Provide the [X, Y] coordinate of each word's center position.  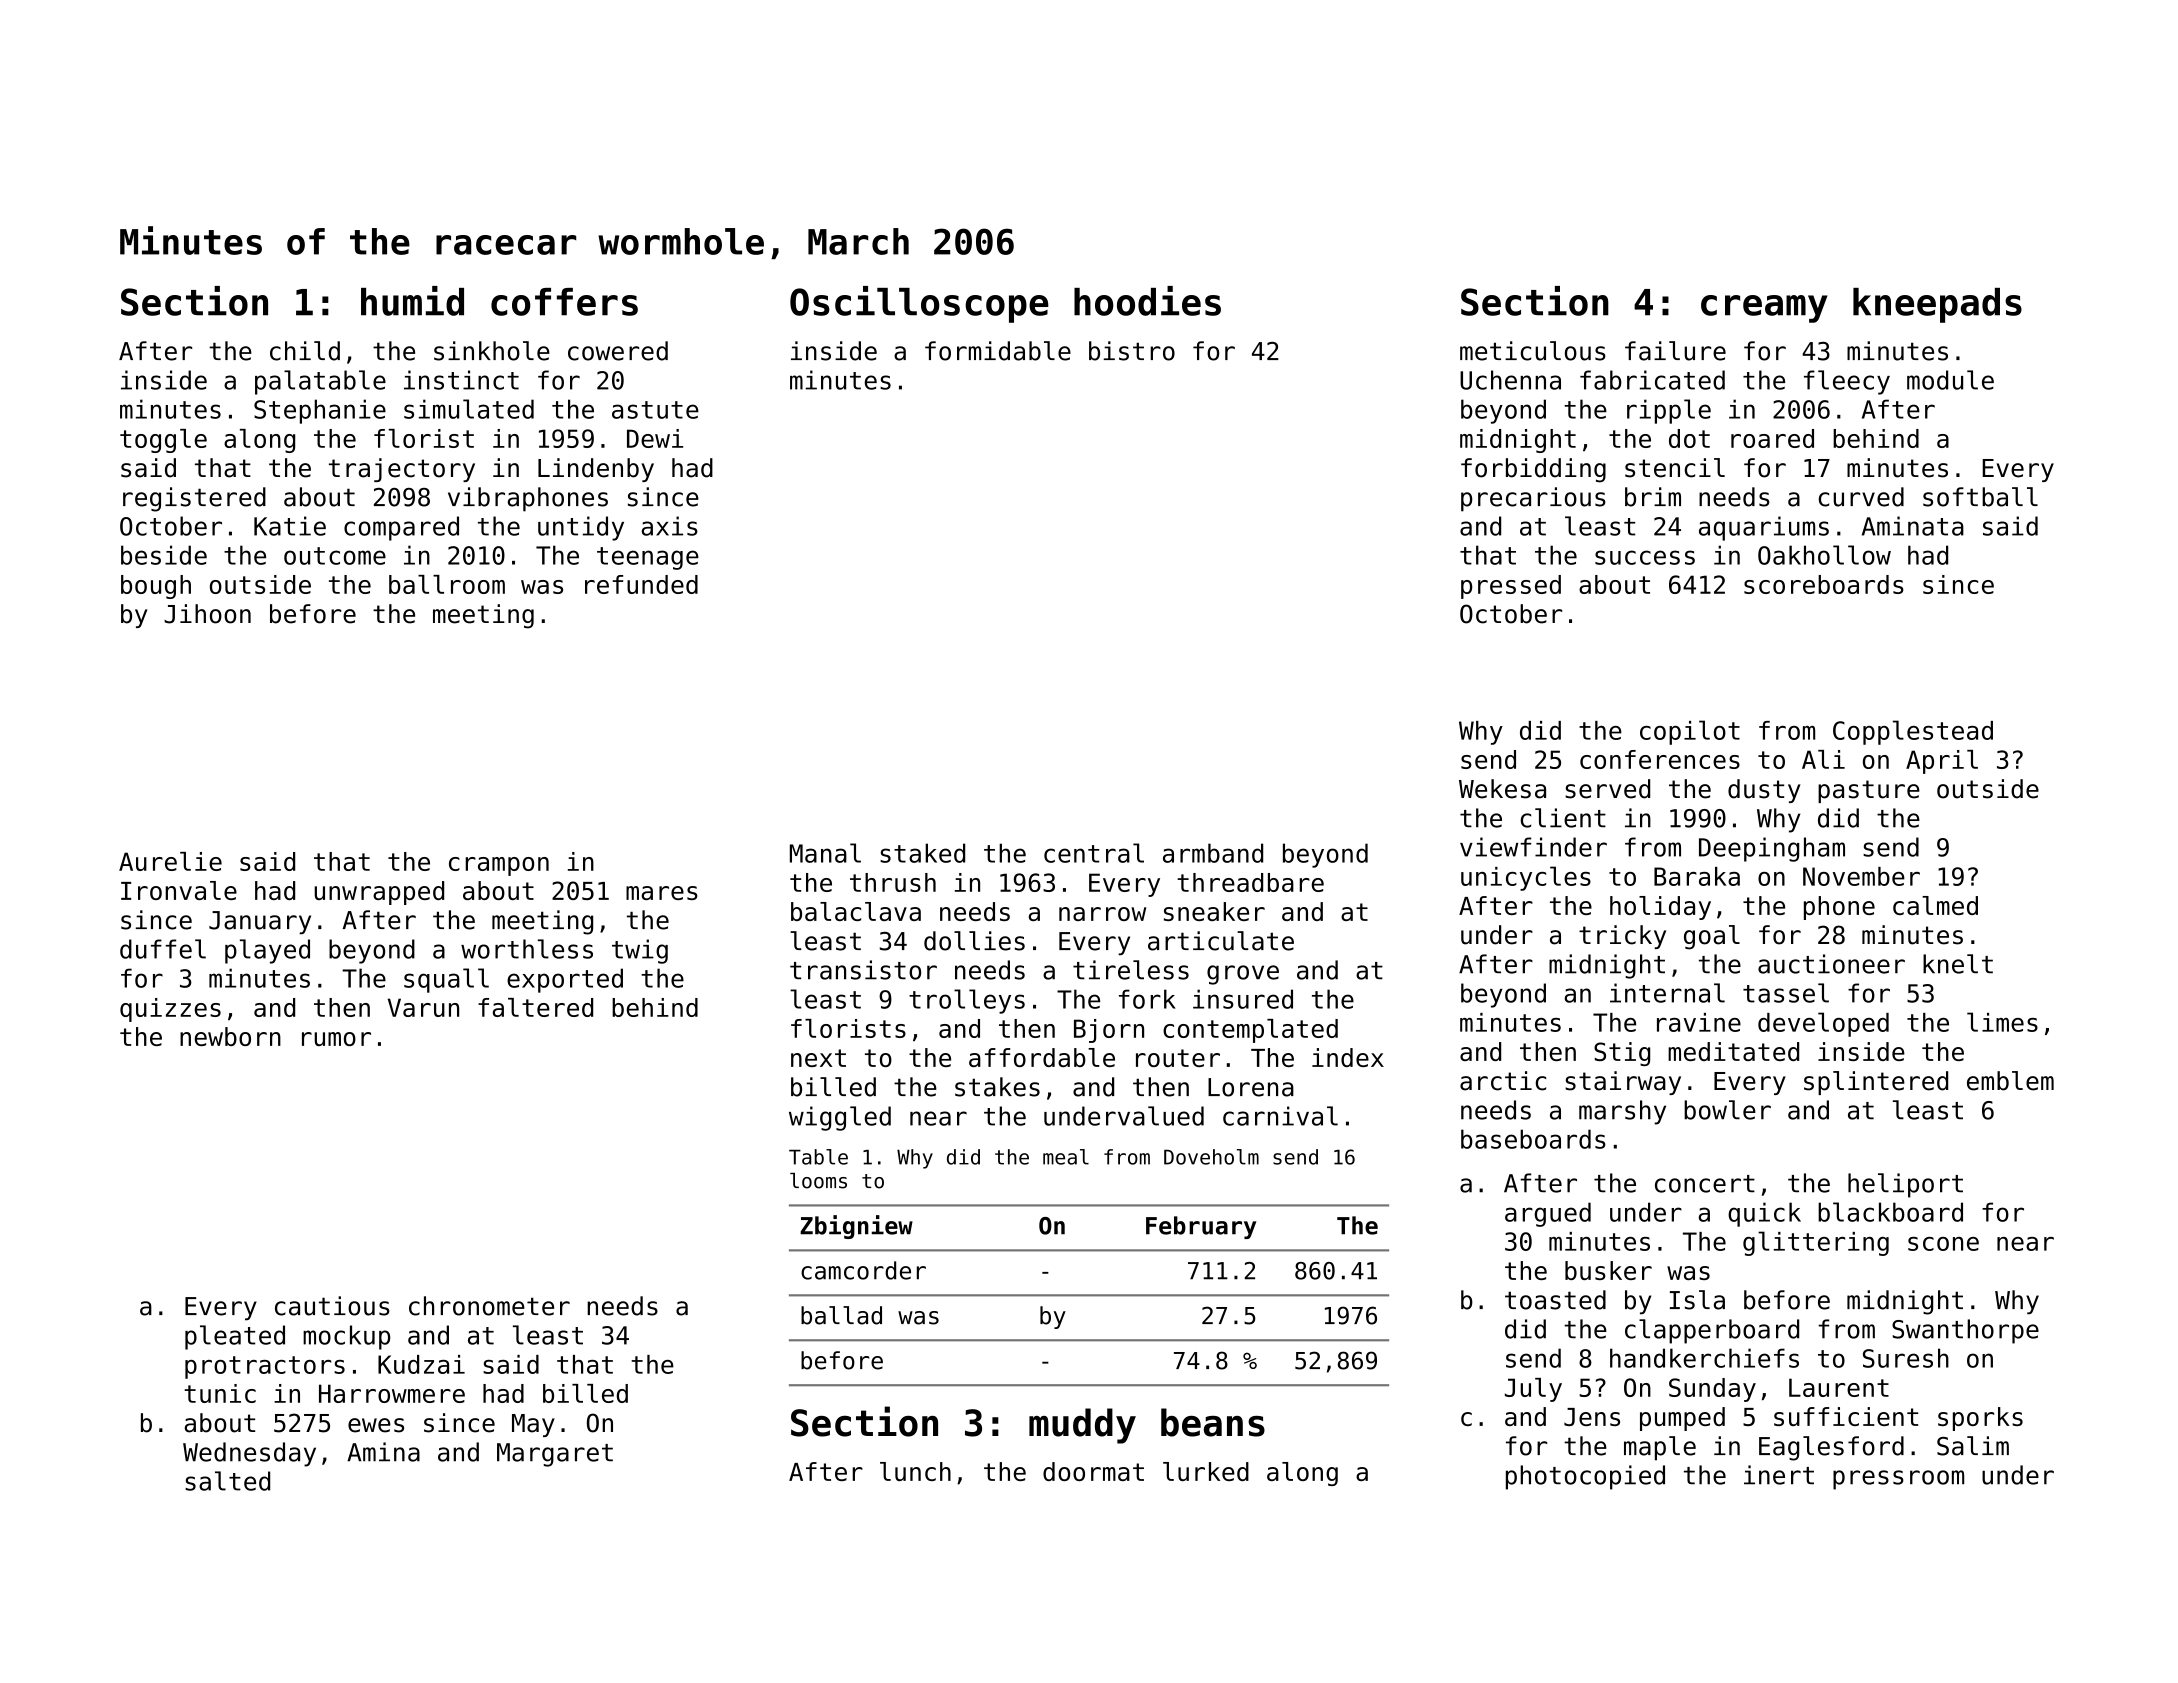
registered [194, 499]
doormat [1093, 1471]
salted [227, 1481]
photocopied [1585, 1477]
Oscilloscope [919, 304]
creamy [1764, 309]
